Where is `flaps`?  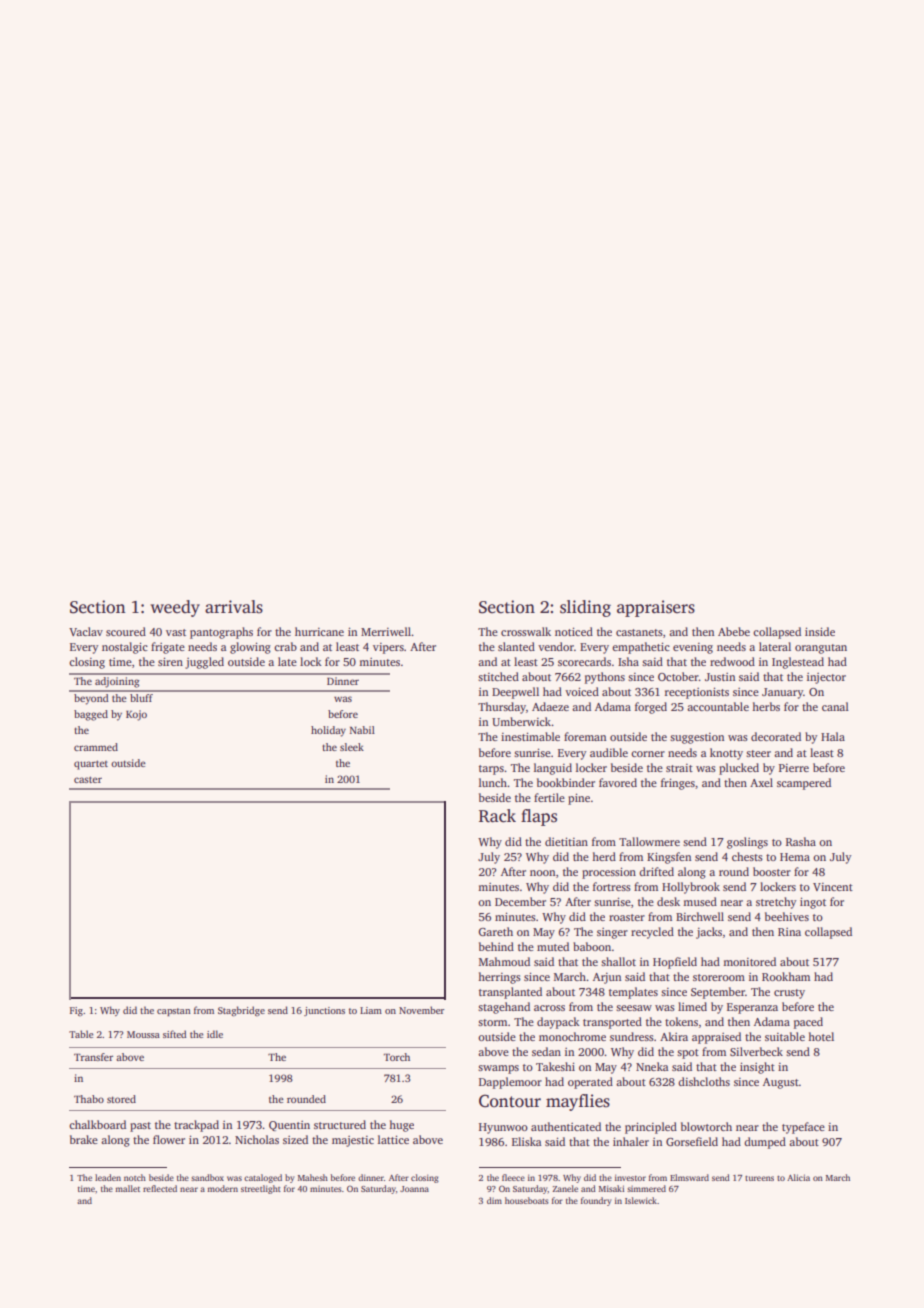
flaps is located at coordinates (539, 817).
